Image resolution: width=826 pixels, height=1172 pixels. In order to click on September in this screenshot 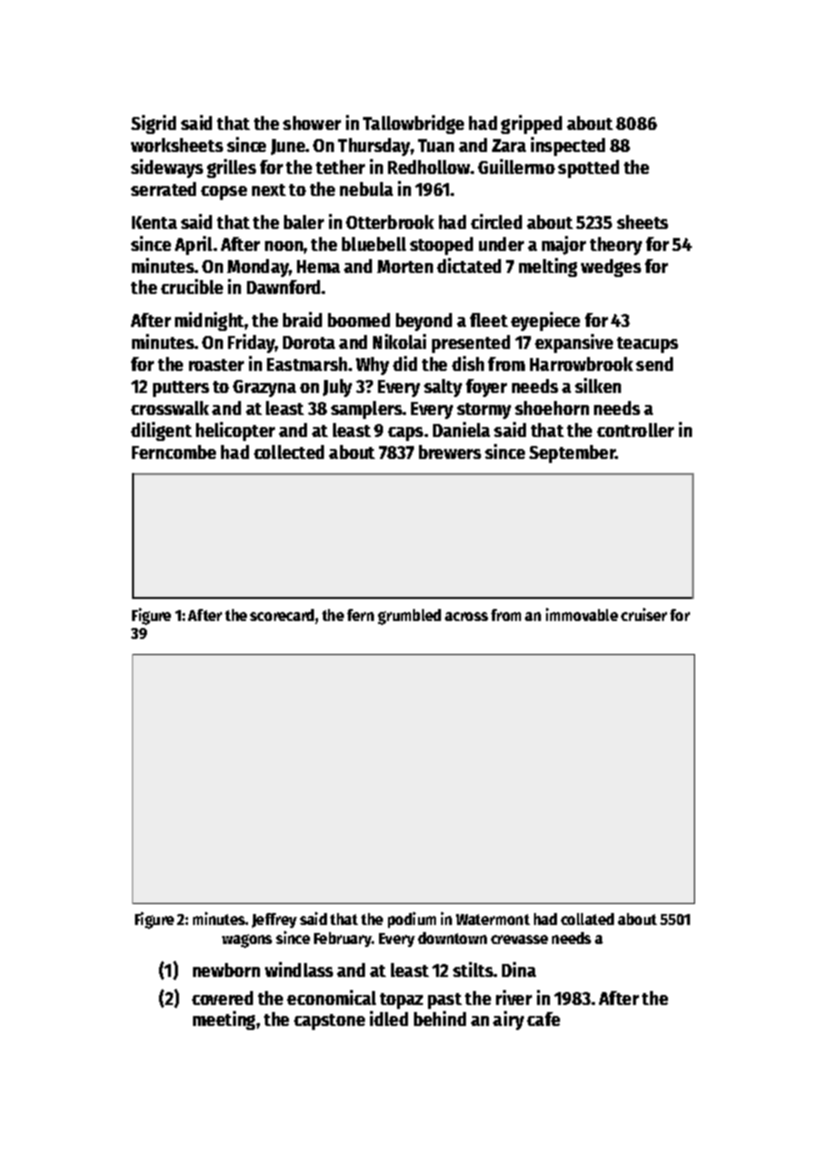, I will do `click(572, 454)`.
